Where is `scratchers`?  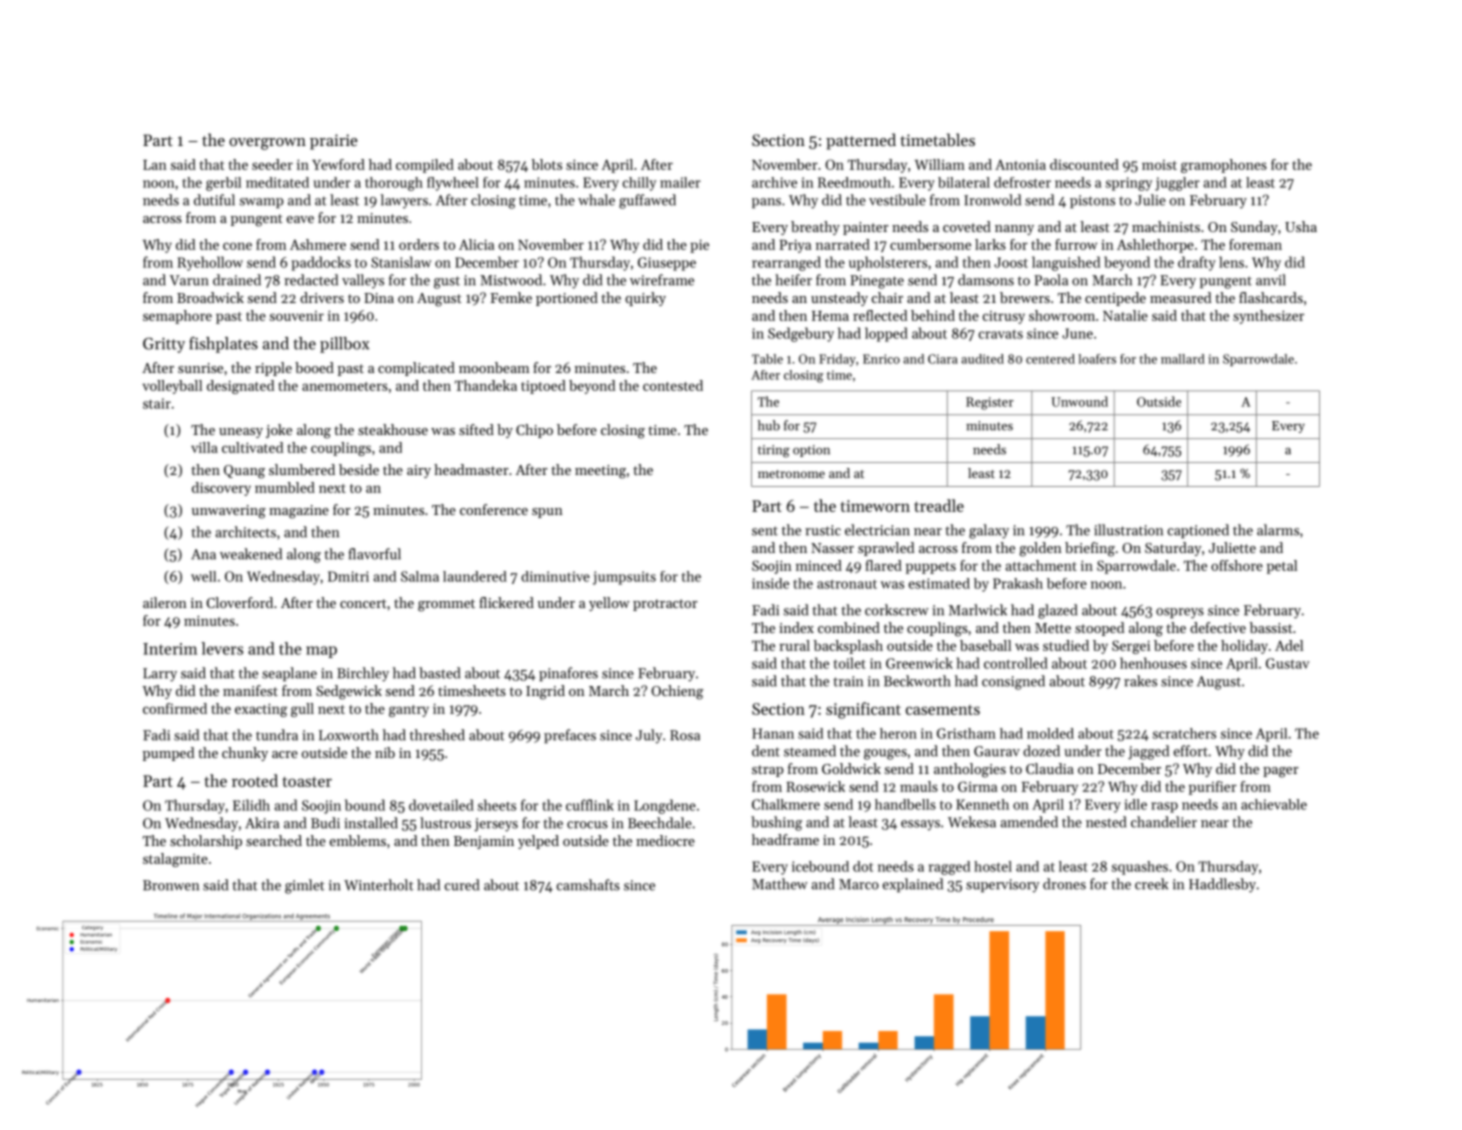
scratchers is located at coordinates (1184, 733).
